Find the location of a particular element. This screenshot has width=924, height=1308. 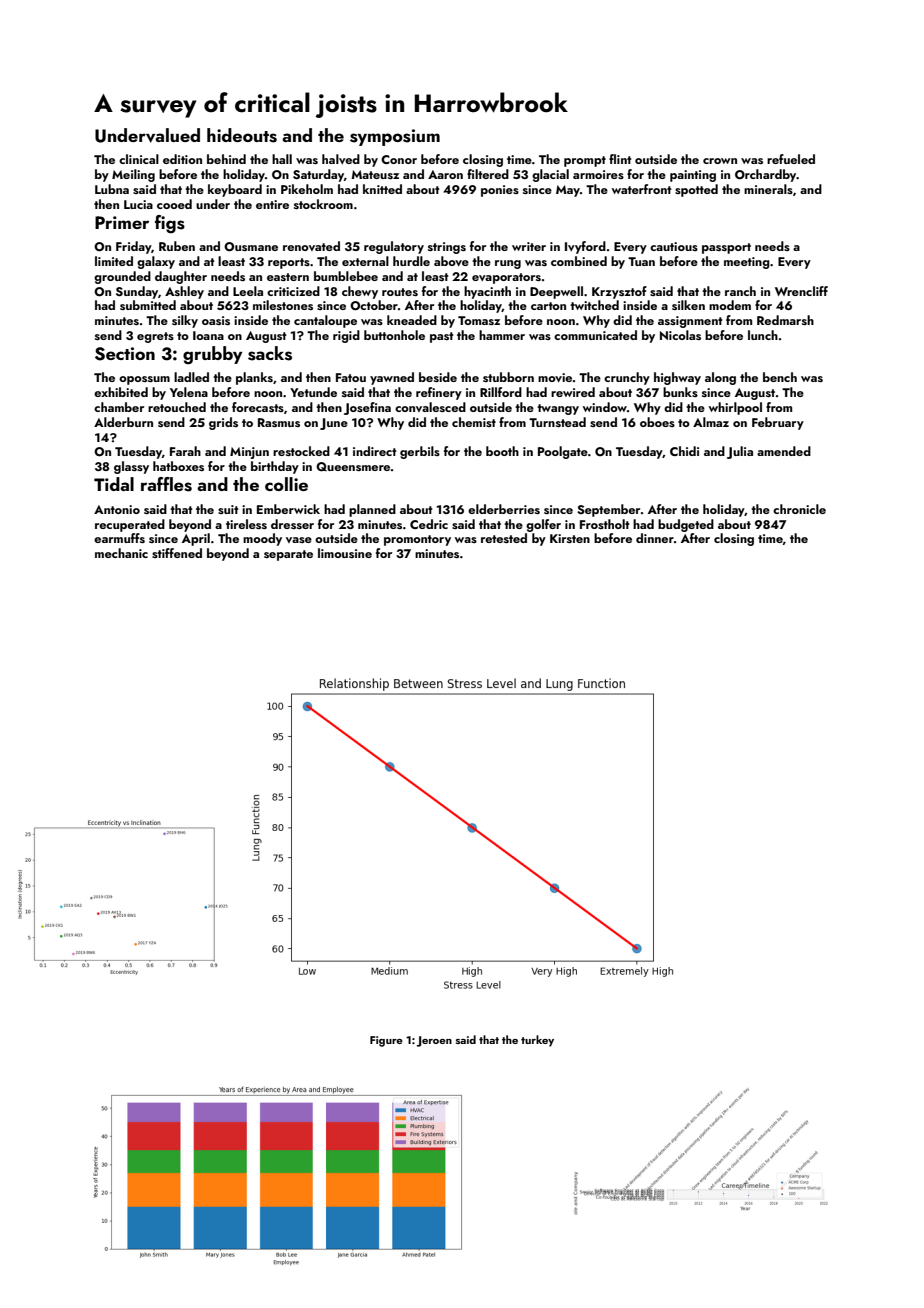

mechanic is located at coordinates (121, 553).
